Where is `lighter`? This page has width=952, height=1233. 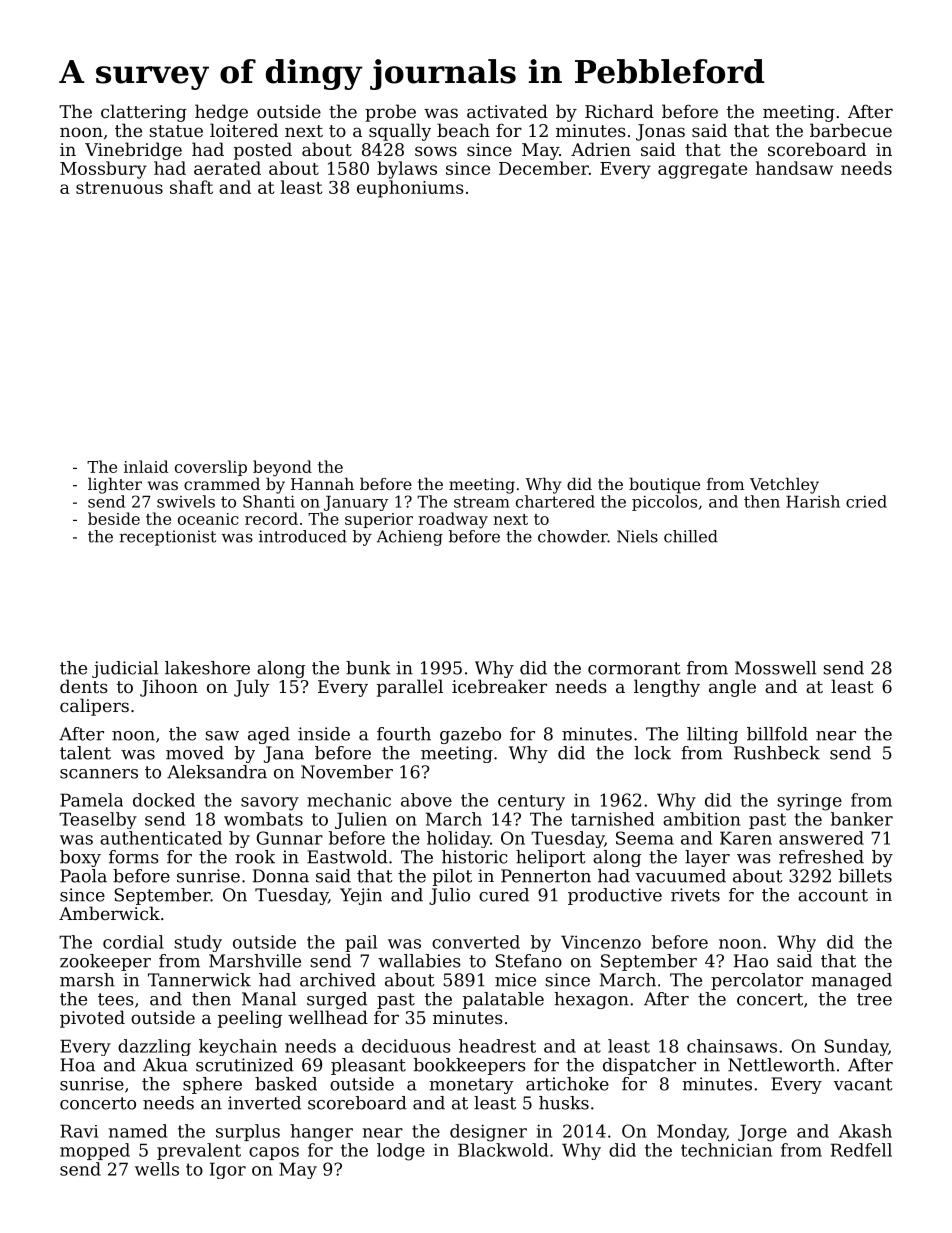 lighter is located at coordinates (115, 486).
